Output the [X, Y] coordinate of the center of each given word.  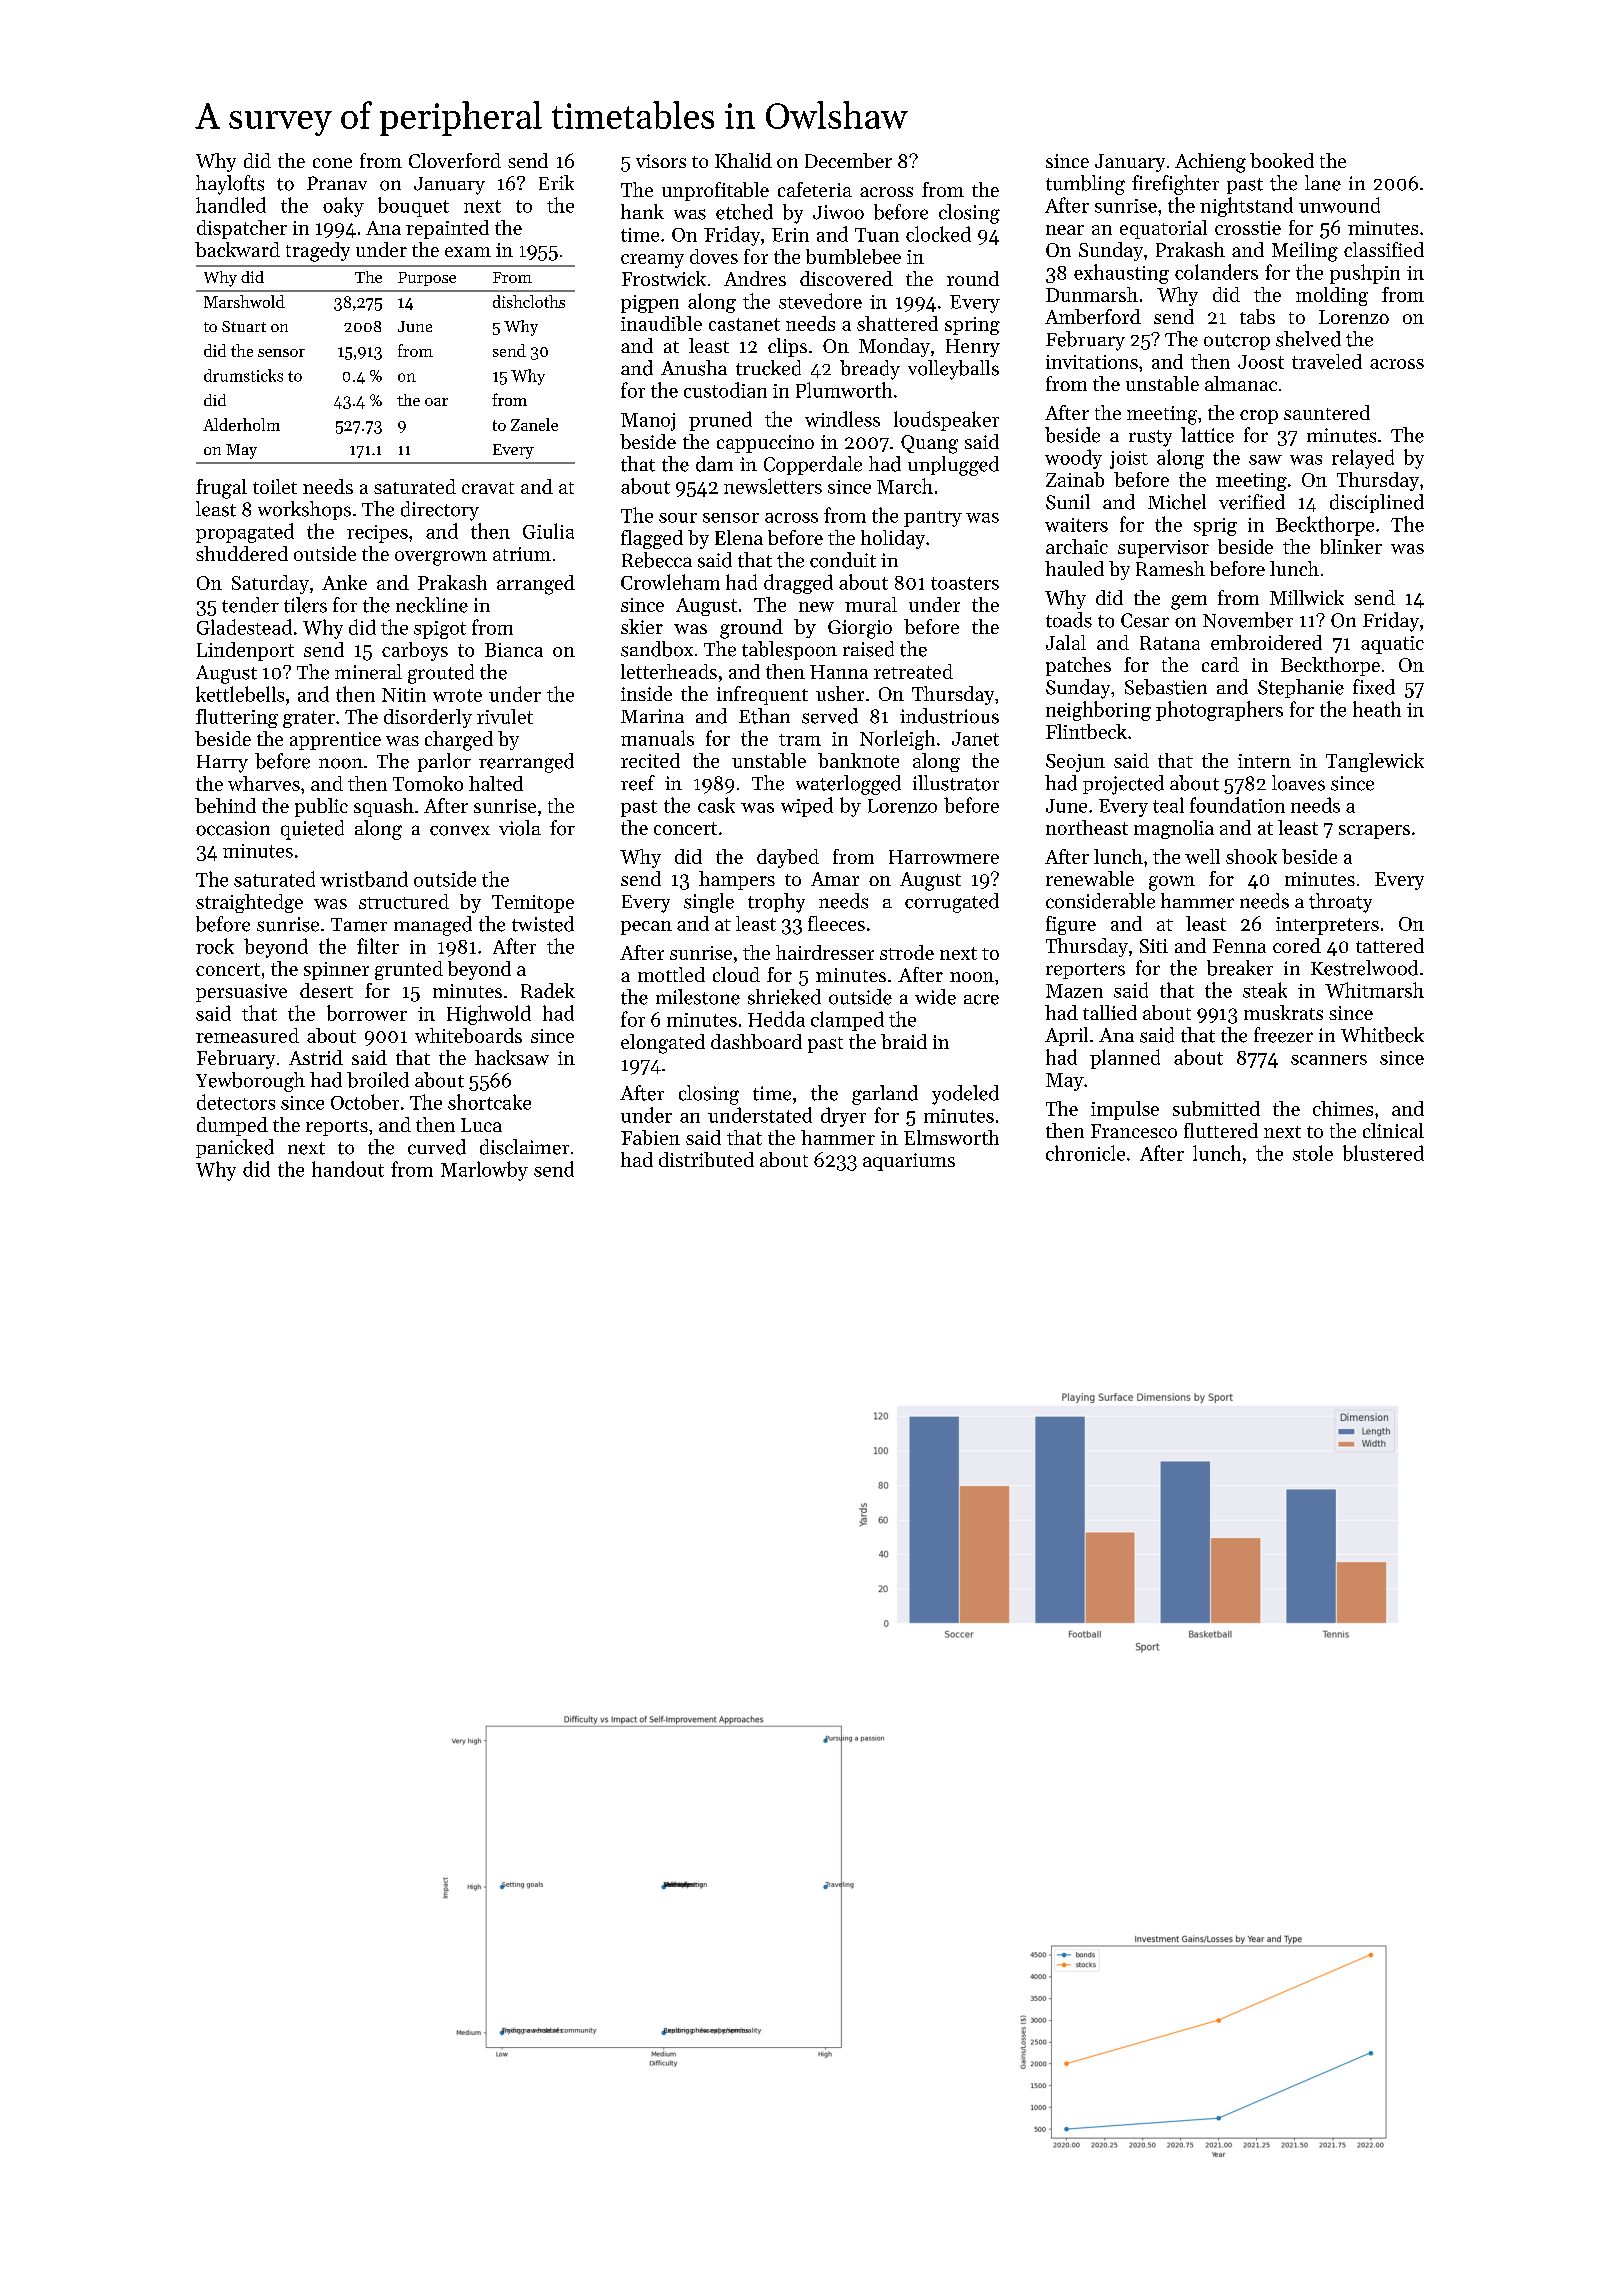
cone [332, 163]
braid [904, 1041]
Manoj [648, 422]
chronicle [1085, 1153]
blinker [1351, 546]
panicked [235, 1148]
